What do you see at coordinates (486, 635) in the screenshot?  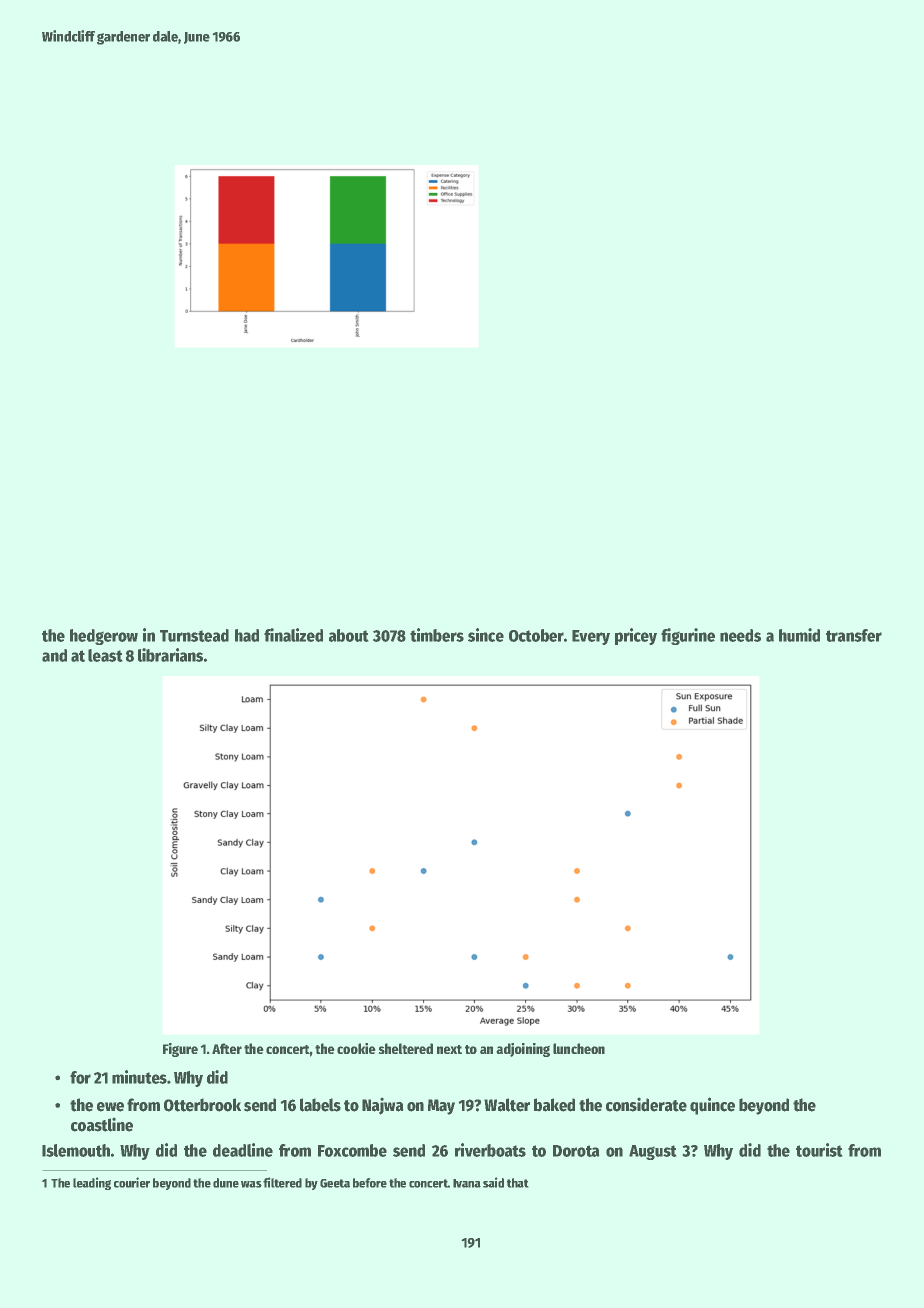 I see `since` at bounding box center [486, 635].
